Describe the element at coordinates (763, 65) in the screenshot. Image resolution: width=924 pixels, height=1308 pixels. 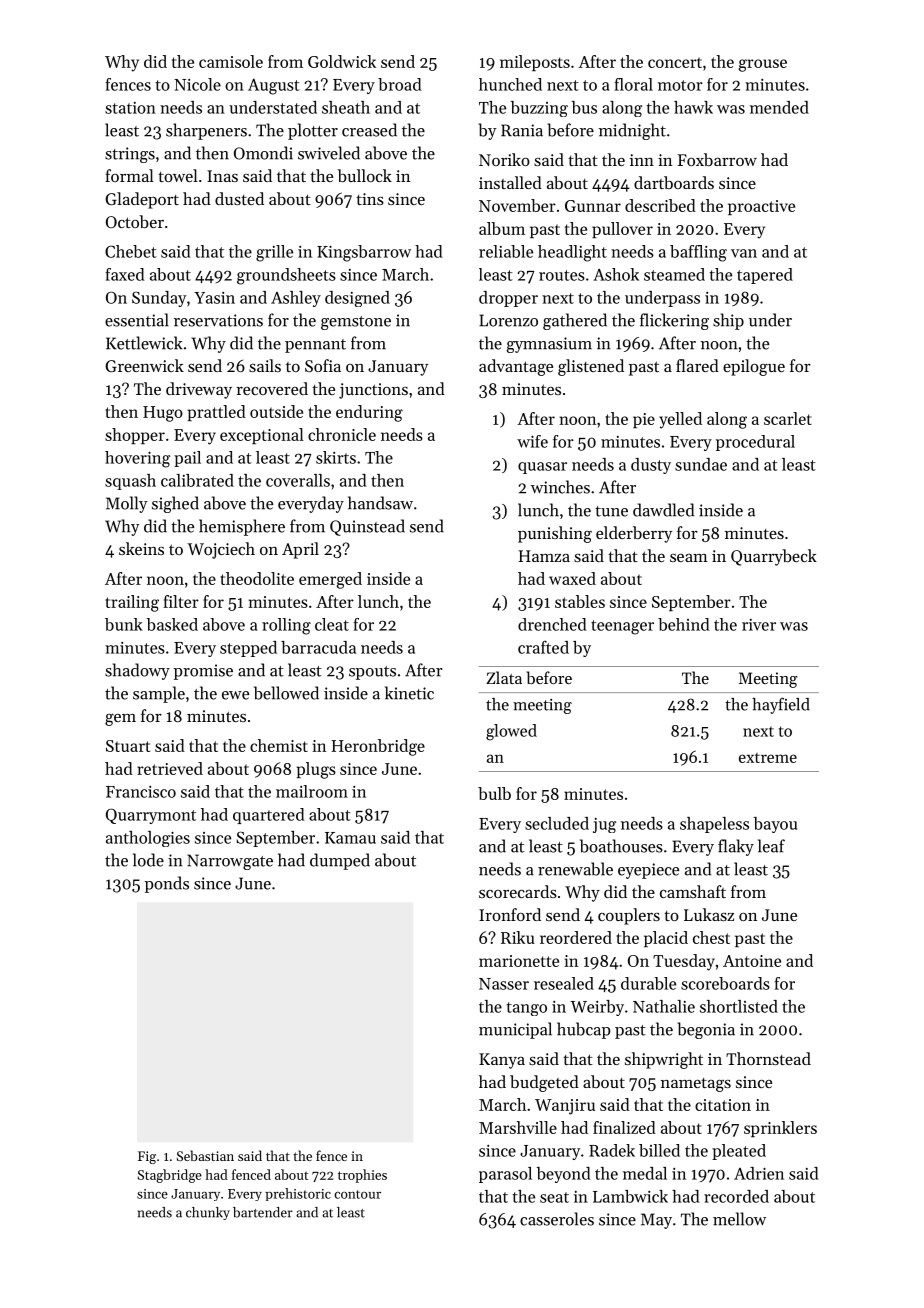
I see `grouse` at that location.
